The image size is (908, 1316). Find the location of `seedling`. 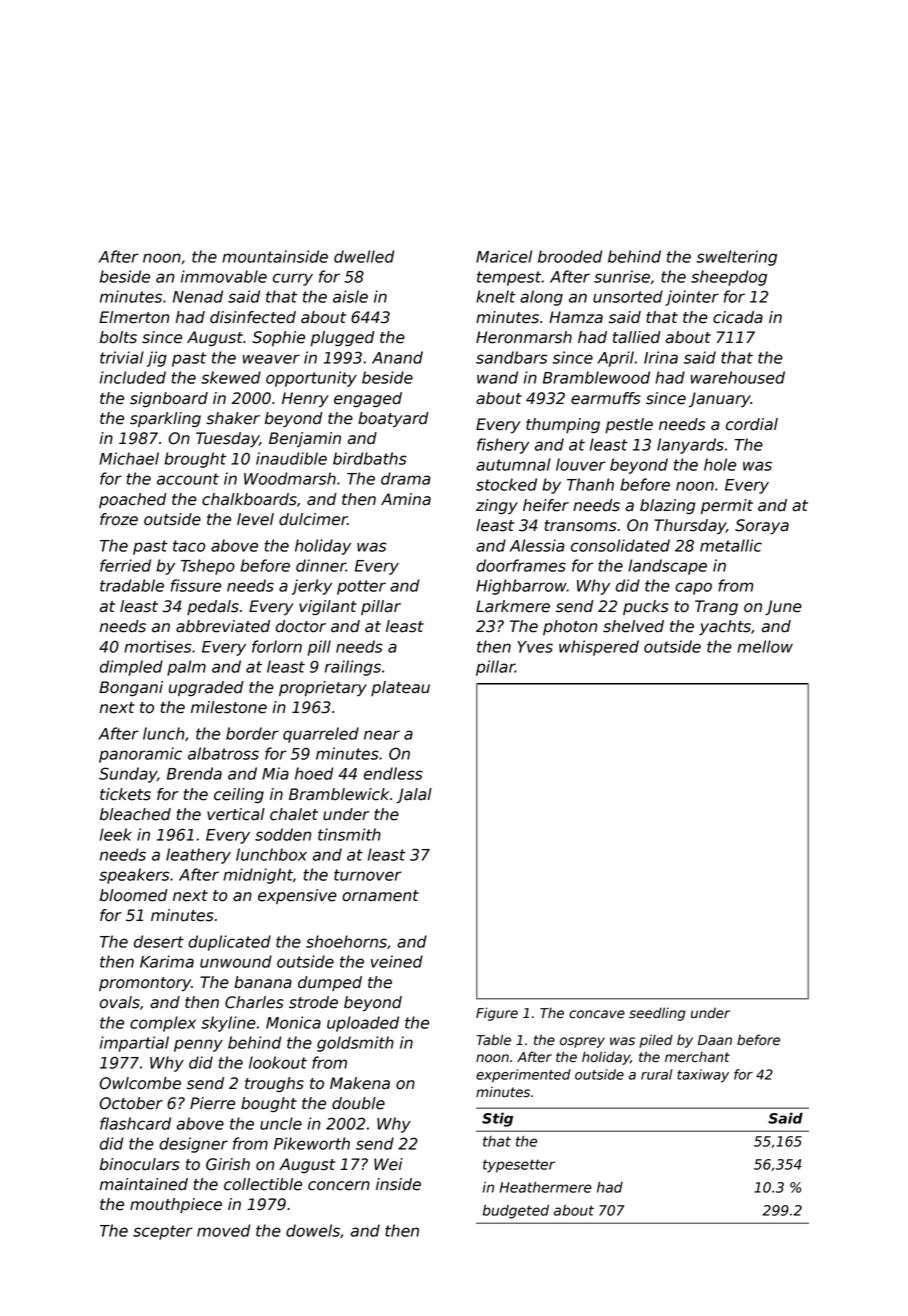

seedling is located at coordinates (657, 1014).
